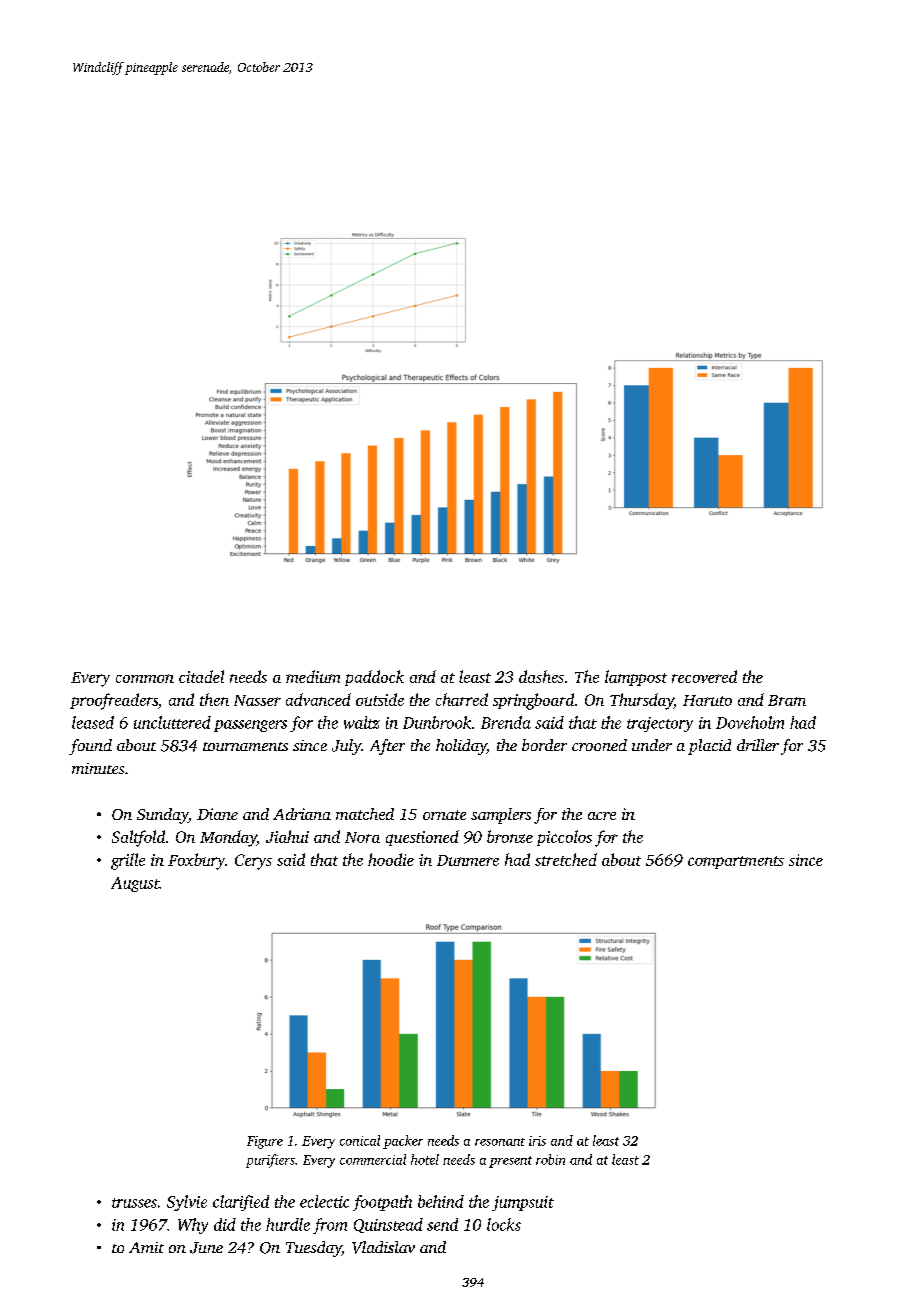 This screenshot has height=1314, width=924. Describe the element at coordinates (537, 1141) in the screenshot. I see `iris` at that location.
